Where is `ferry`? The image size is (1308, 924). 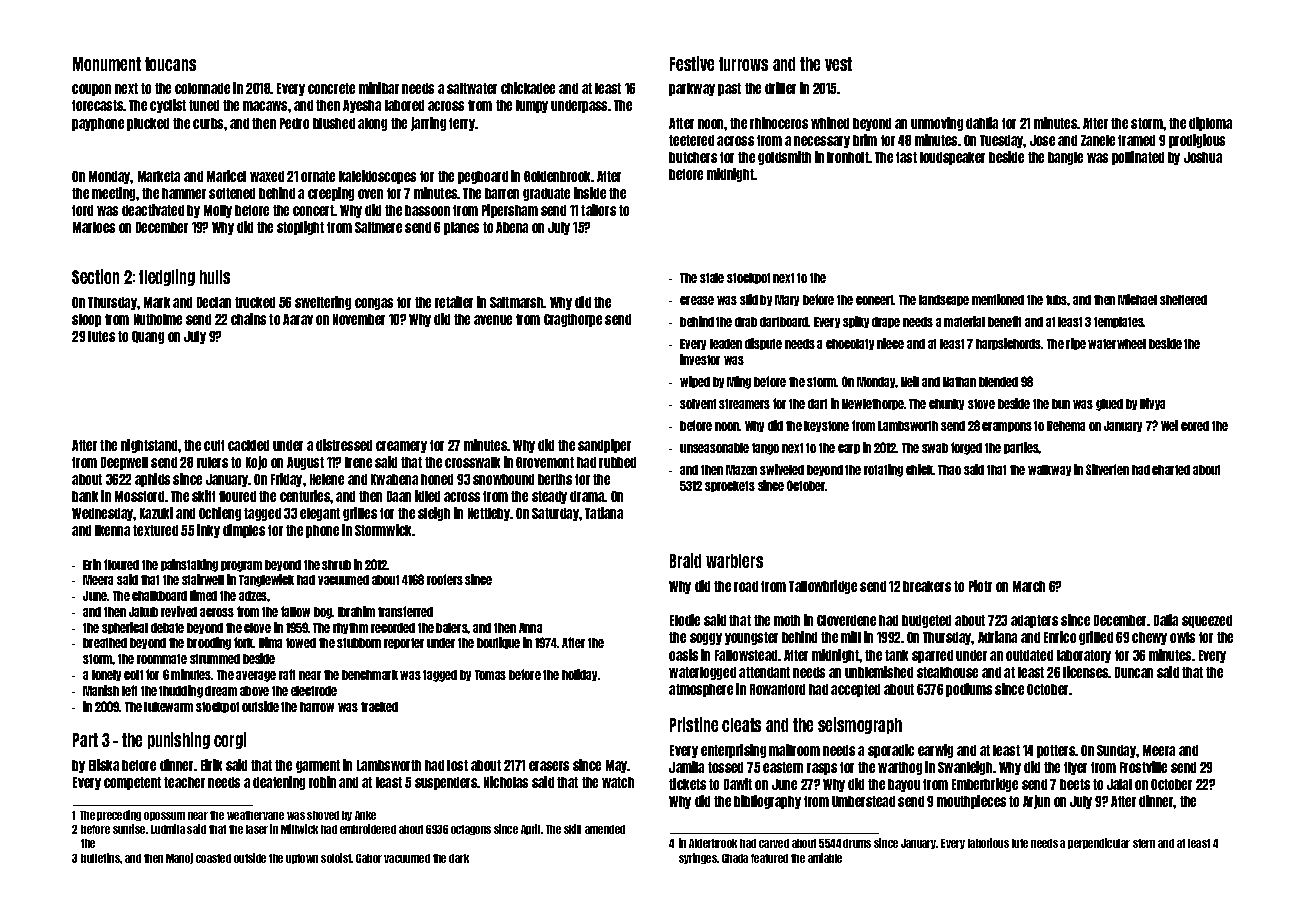
ferry is located at coordinates (462, 124).
